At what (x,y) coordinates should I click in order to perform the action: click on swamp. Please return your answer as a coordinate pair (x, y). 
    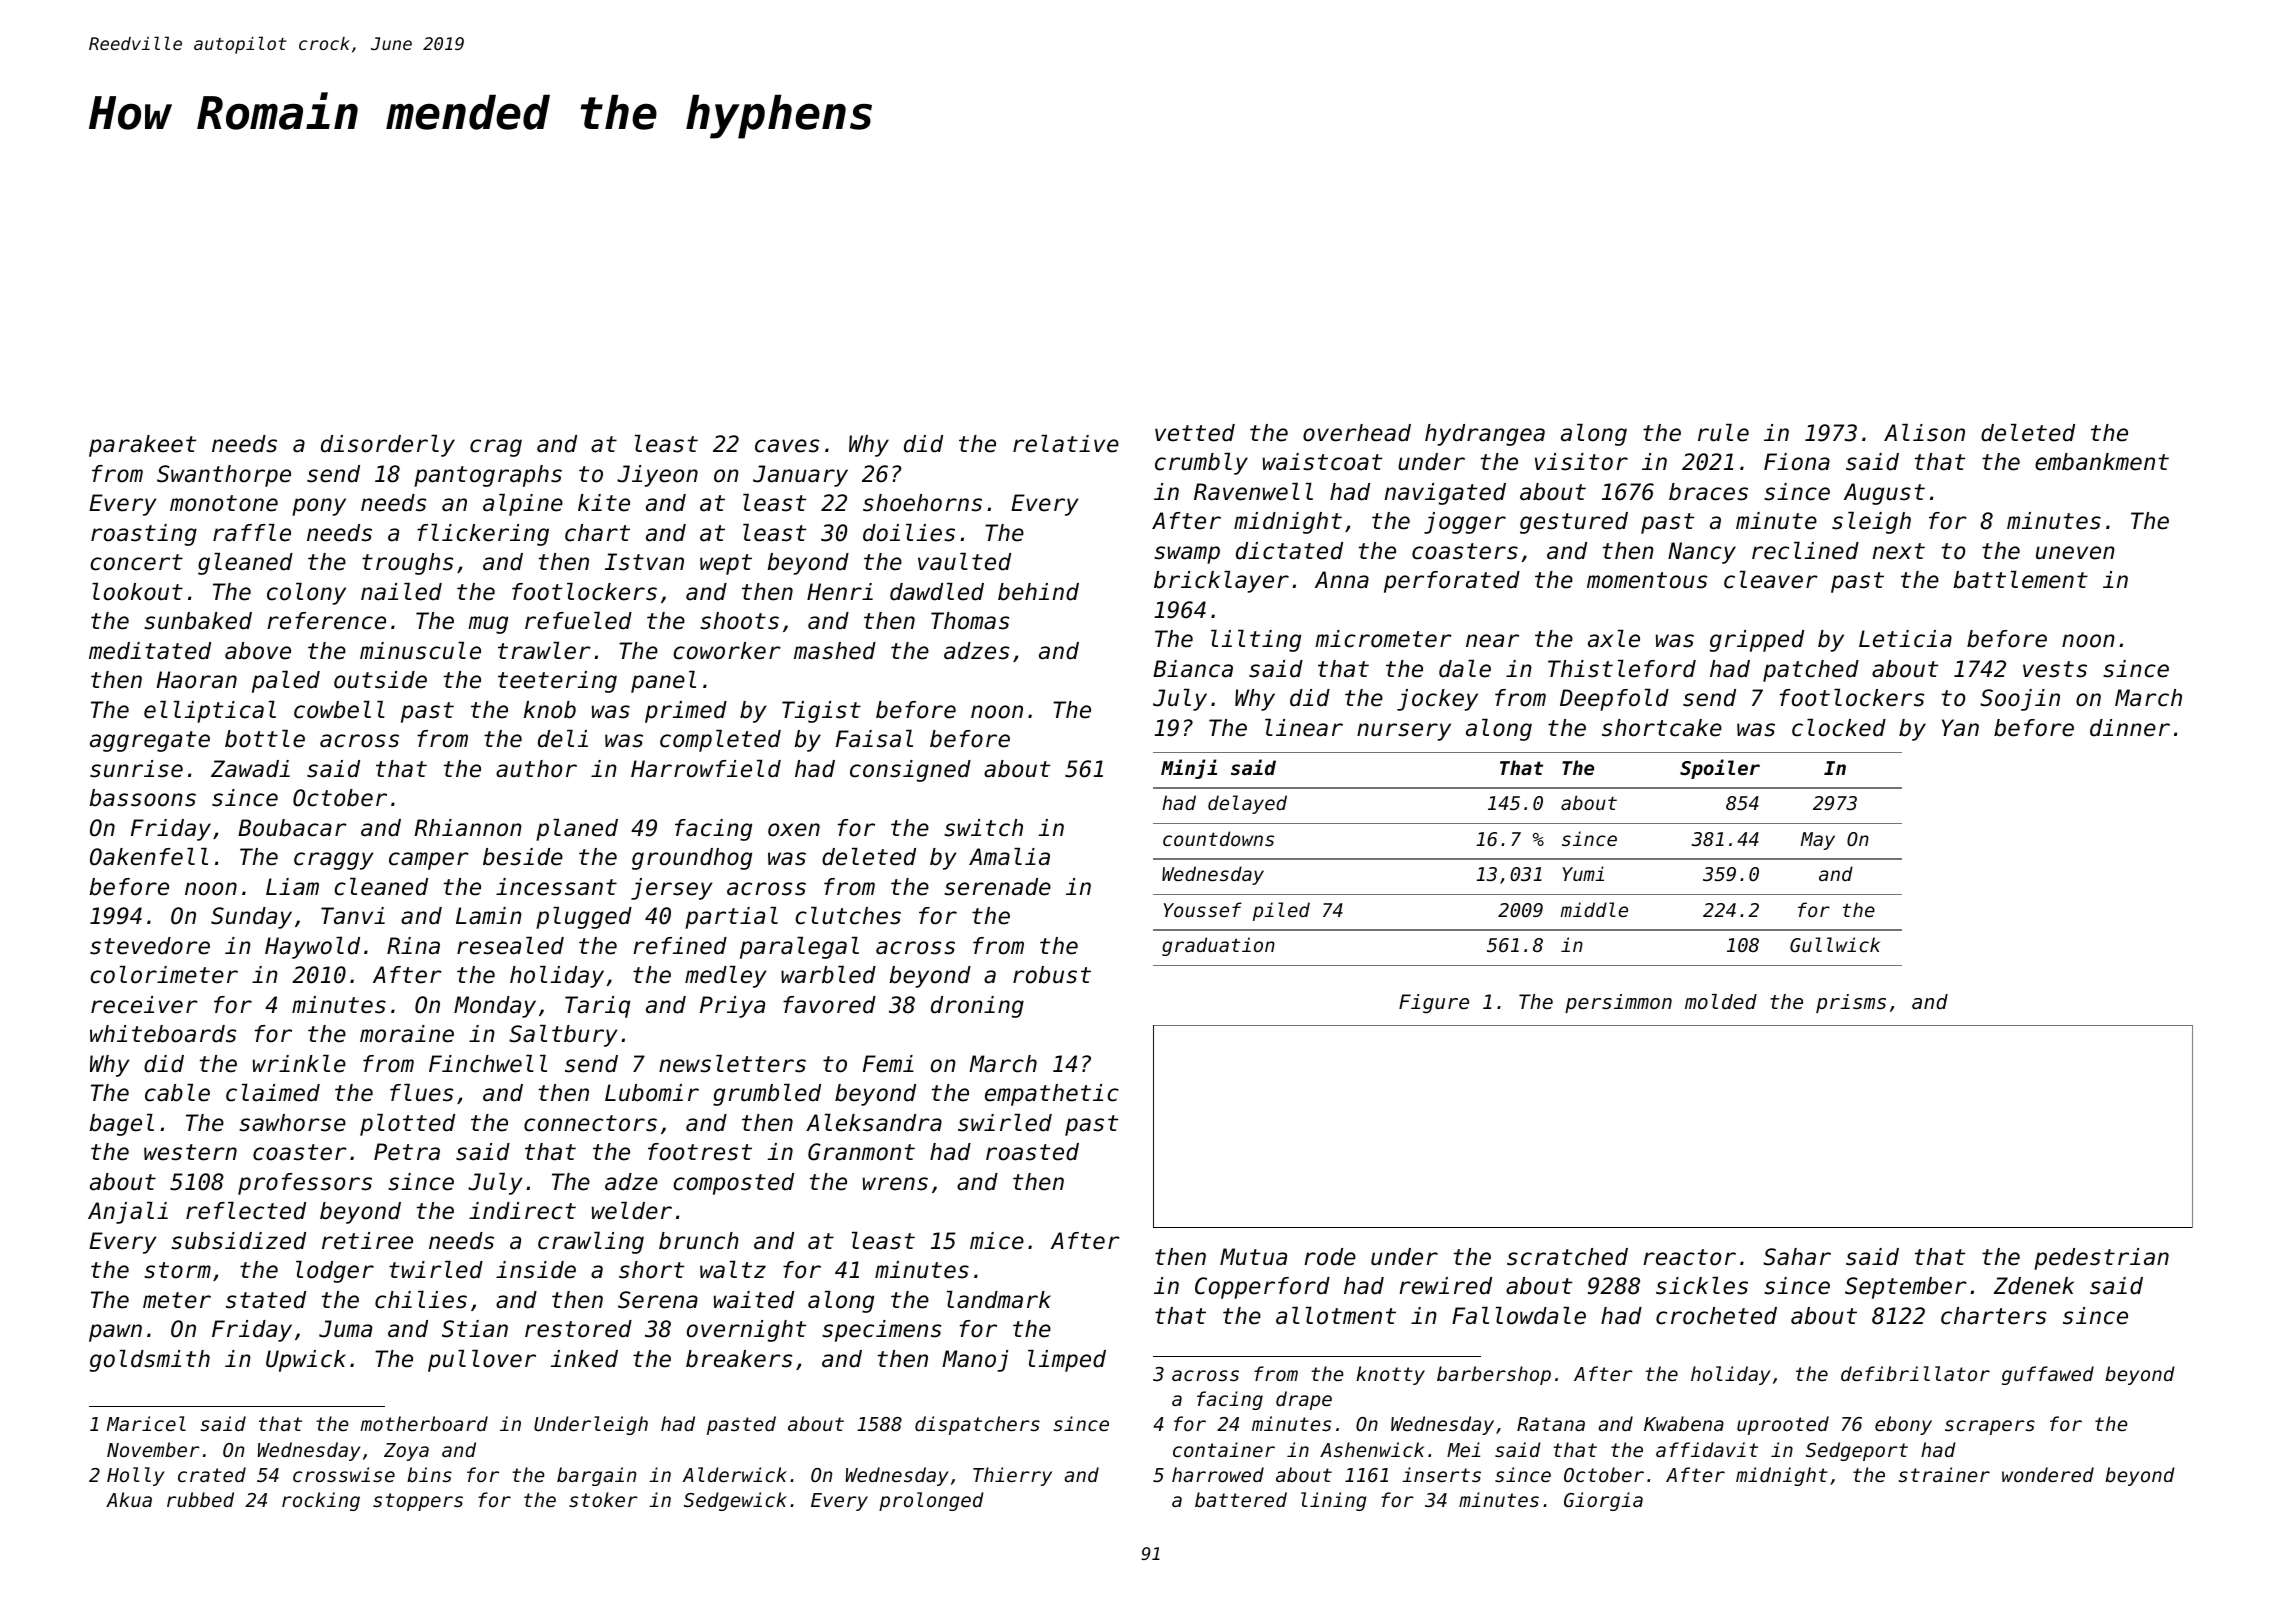
    Looking at the image, I should click on (1187, 555).
